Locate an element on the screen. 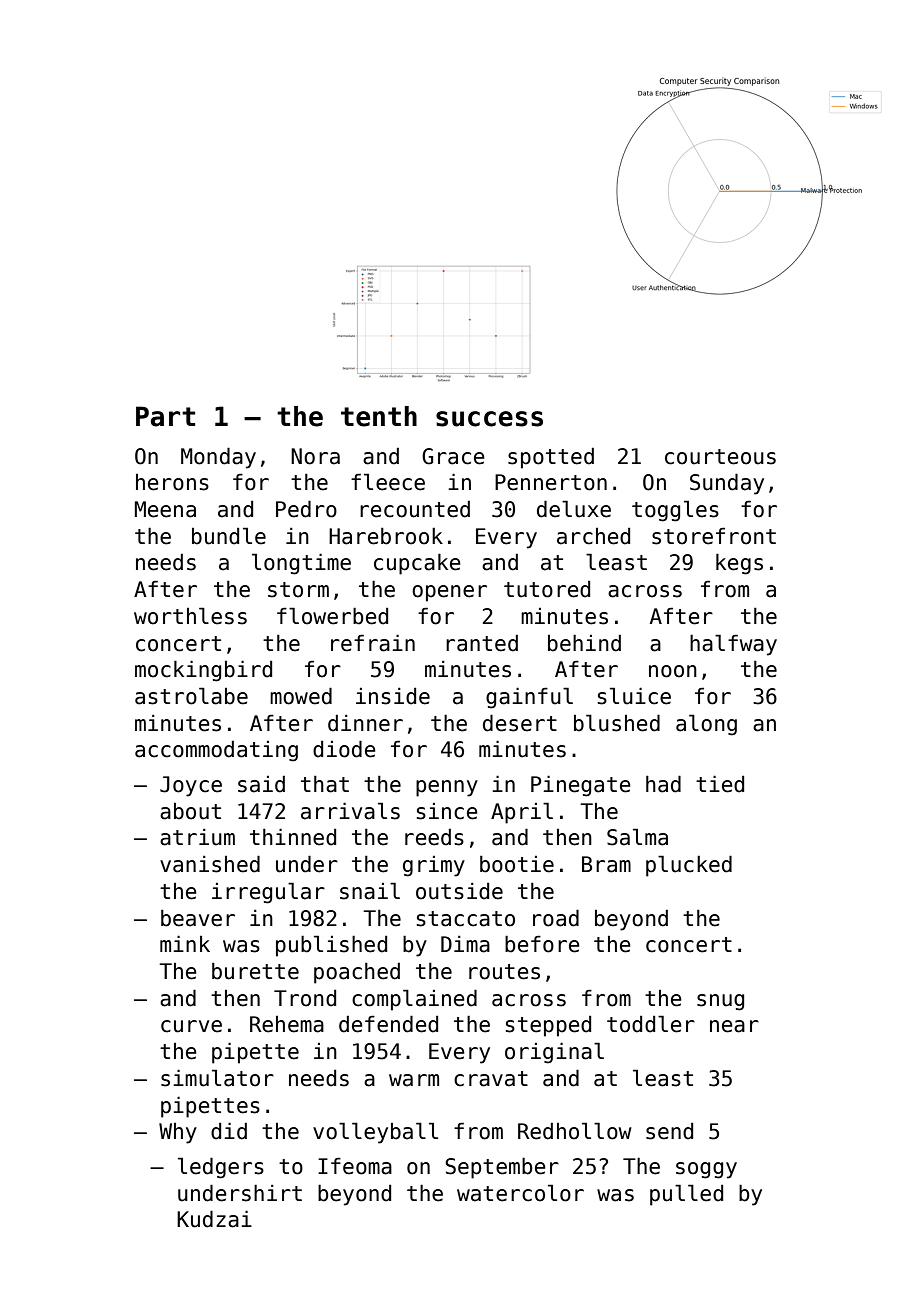 This screenshot has height=1294, width=912. near is located at coordinates (734, 1026).
